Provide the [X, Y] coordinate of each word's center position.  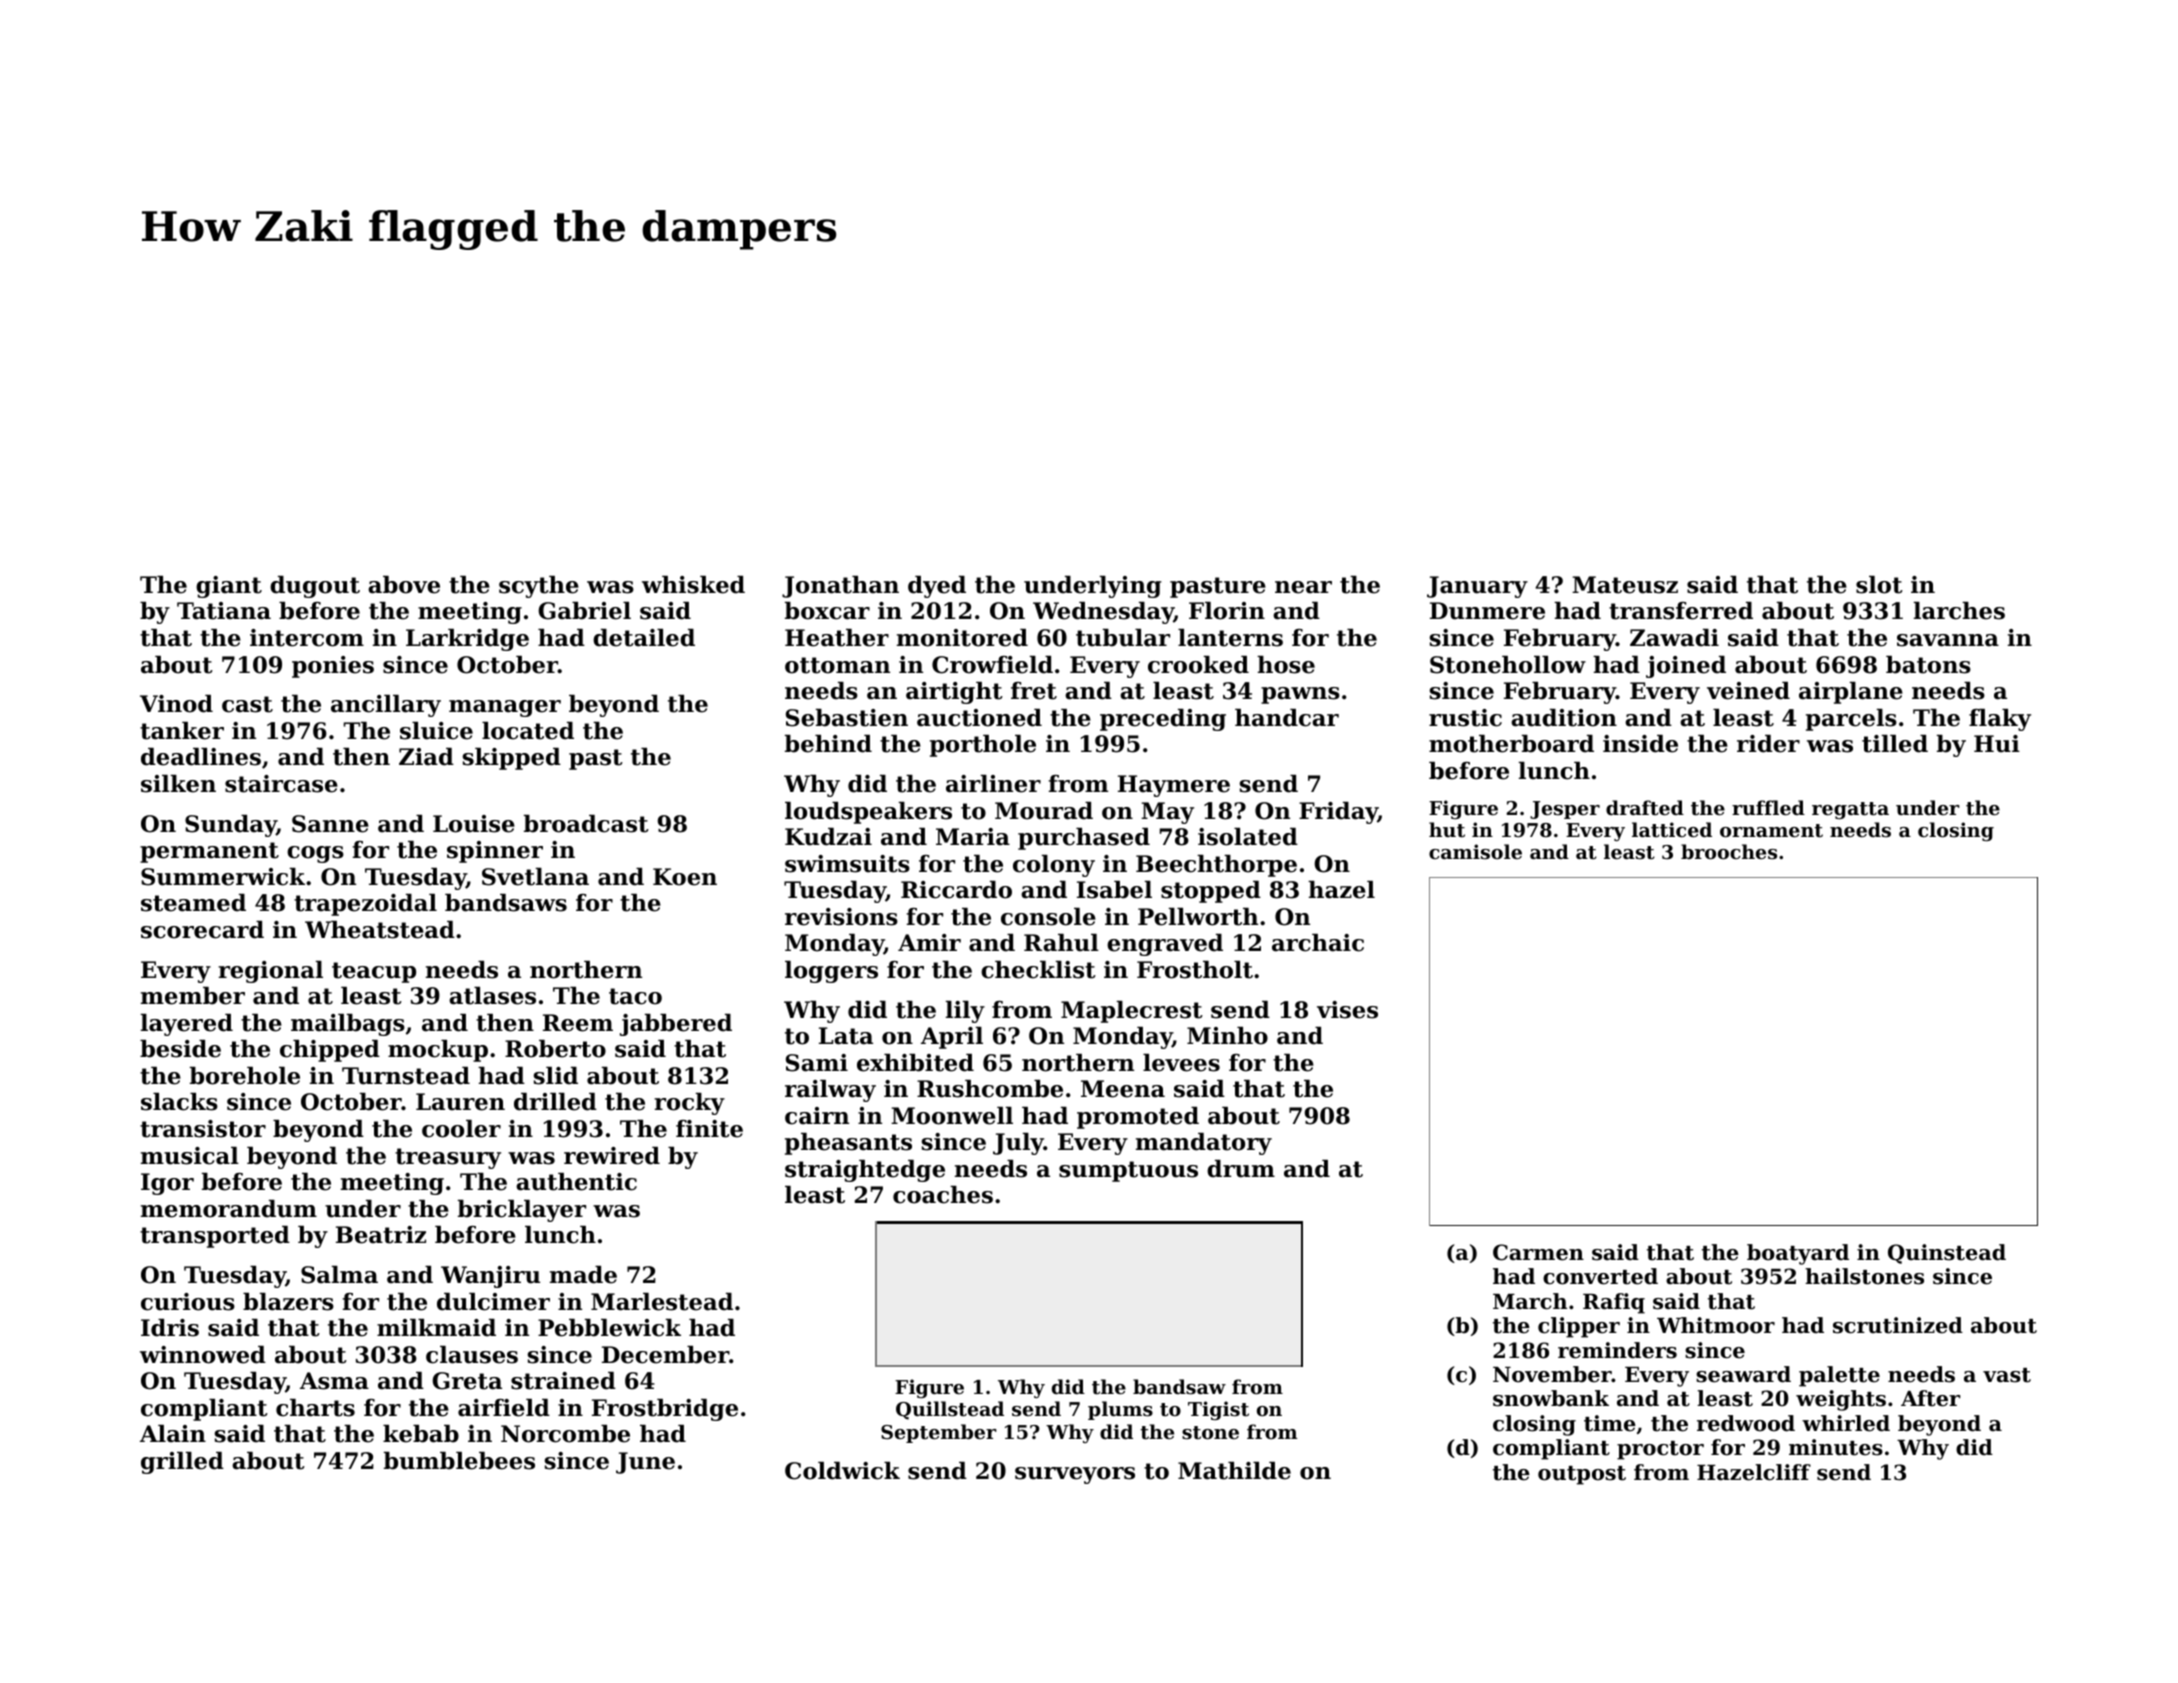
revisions [841, 917]
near [1303, 587]
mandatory [1204, 1144]
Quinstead [1947, 1254]
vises [1347, 1010]
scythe [539, 587]
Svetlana [535, 877]
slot [1879, 585]
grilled [182, 1463]
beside [180, 1049]
